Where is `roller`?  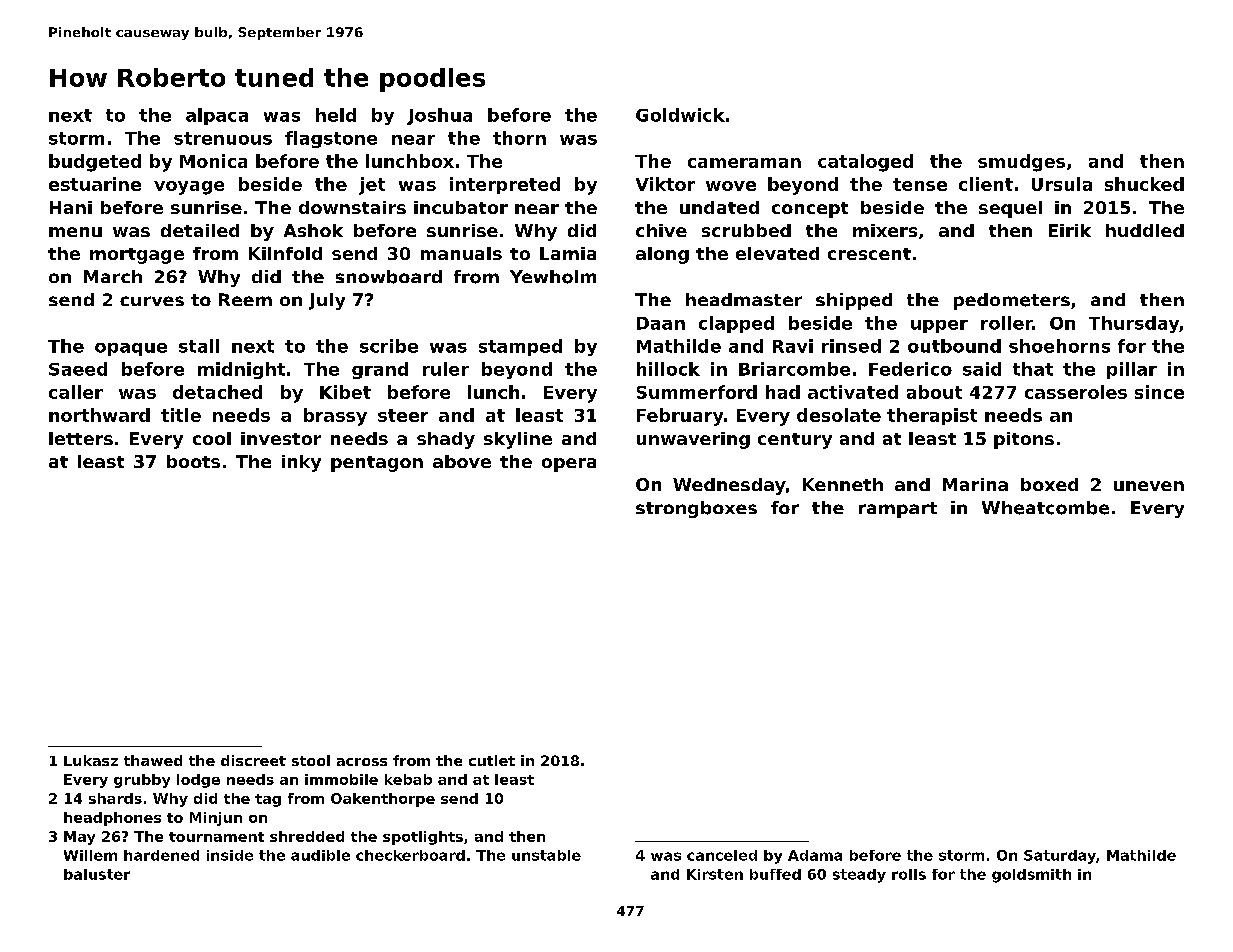
roller is located at coordinates (1007, 323).
